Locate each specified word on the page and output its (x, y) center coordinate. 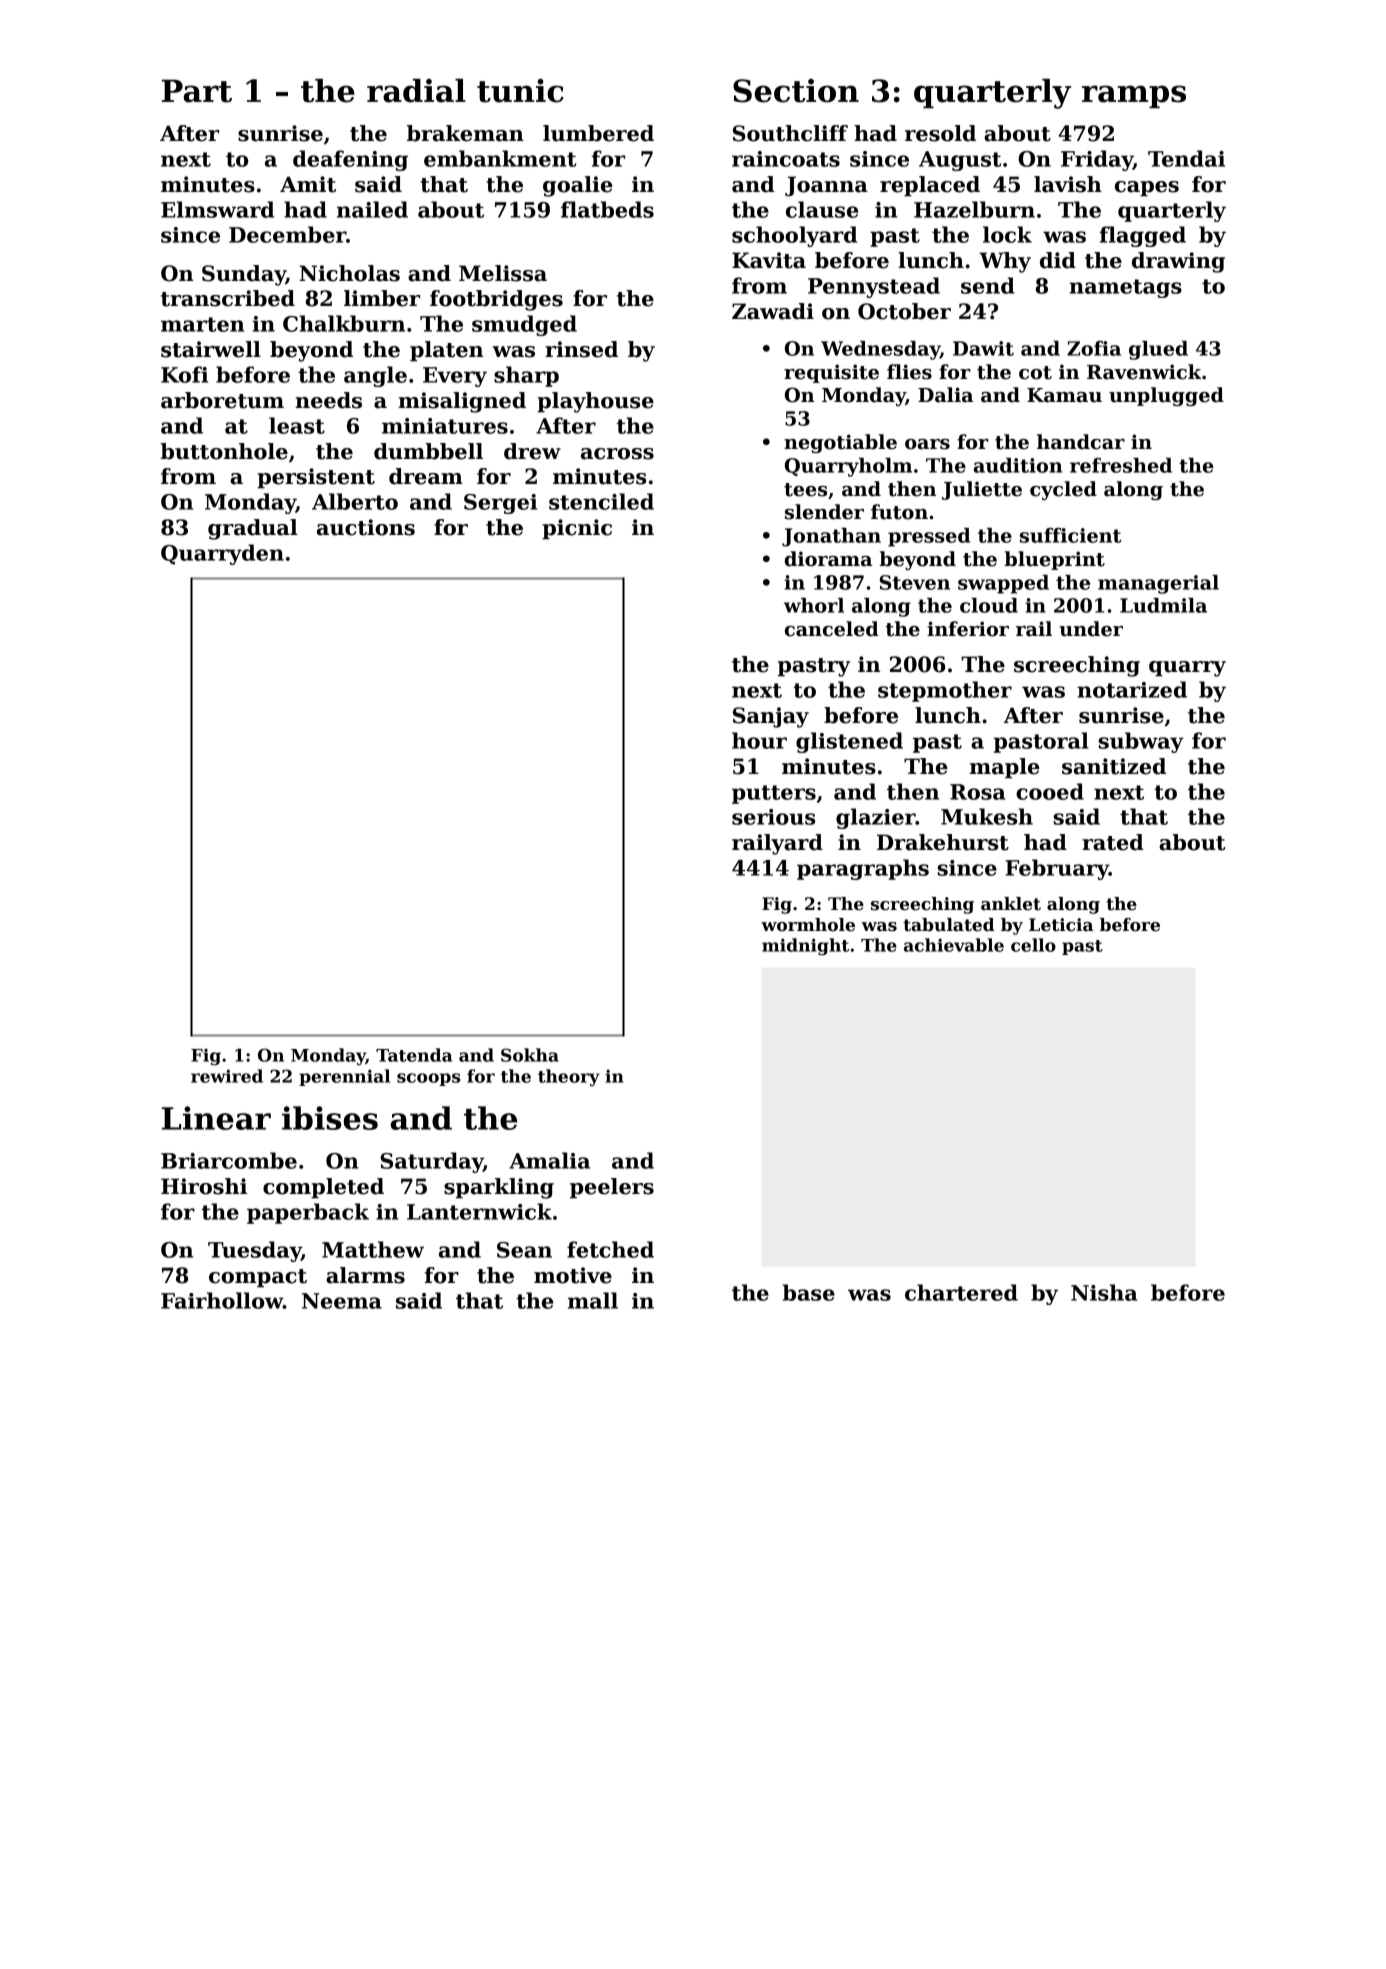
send (988, 285)
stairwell (211, 349)
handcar (1081, 442)
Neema (342, 1301)
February (1057, 869)
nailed (372, 209)
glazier (876, 818)
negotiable (840, 443)
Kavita (769, 260)
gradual (252, 529)
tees (805, 490)
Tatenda (414, 1055)
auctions (366, 527)
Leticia (1061, 925)
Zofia (1094, 348)
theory (569, 1077)
